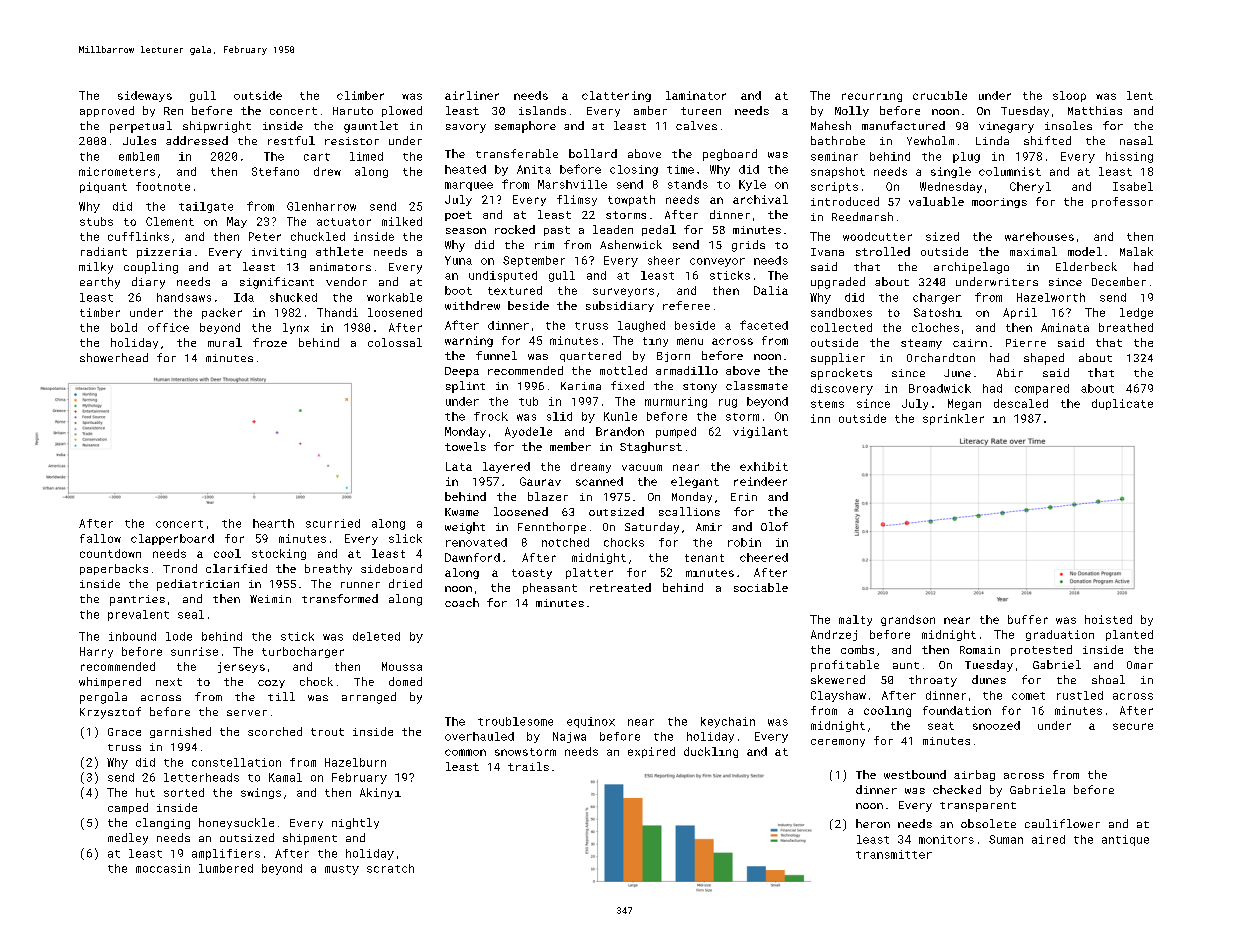  What do you see at coordinates (613, 229) in the screenshot?
I see `leaden` at bounding box center [613, 229].
